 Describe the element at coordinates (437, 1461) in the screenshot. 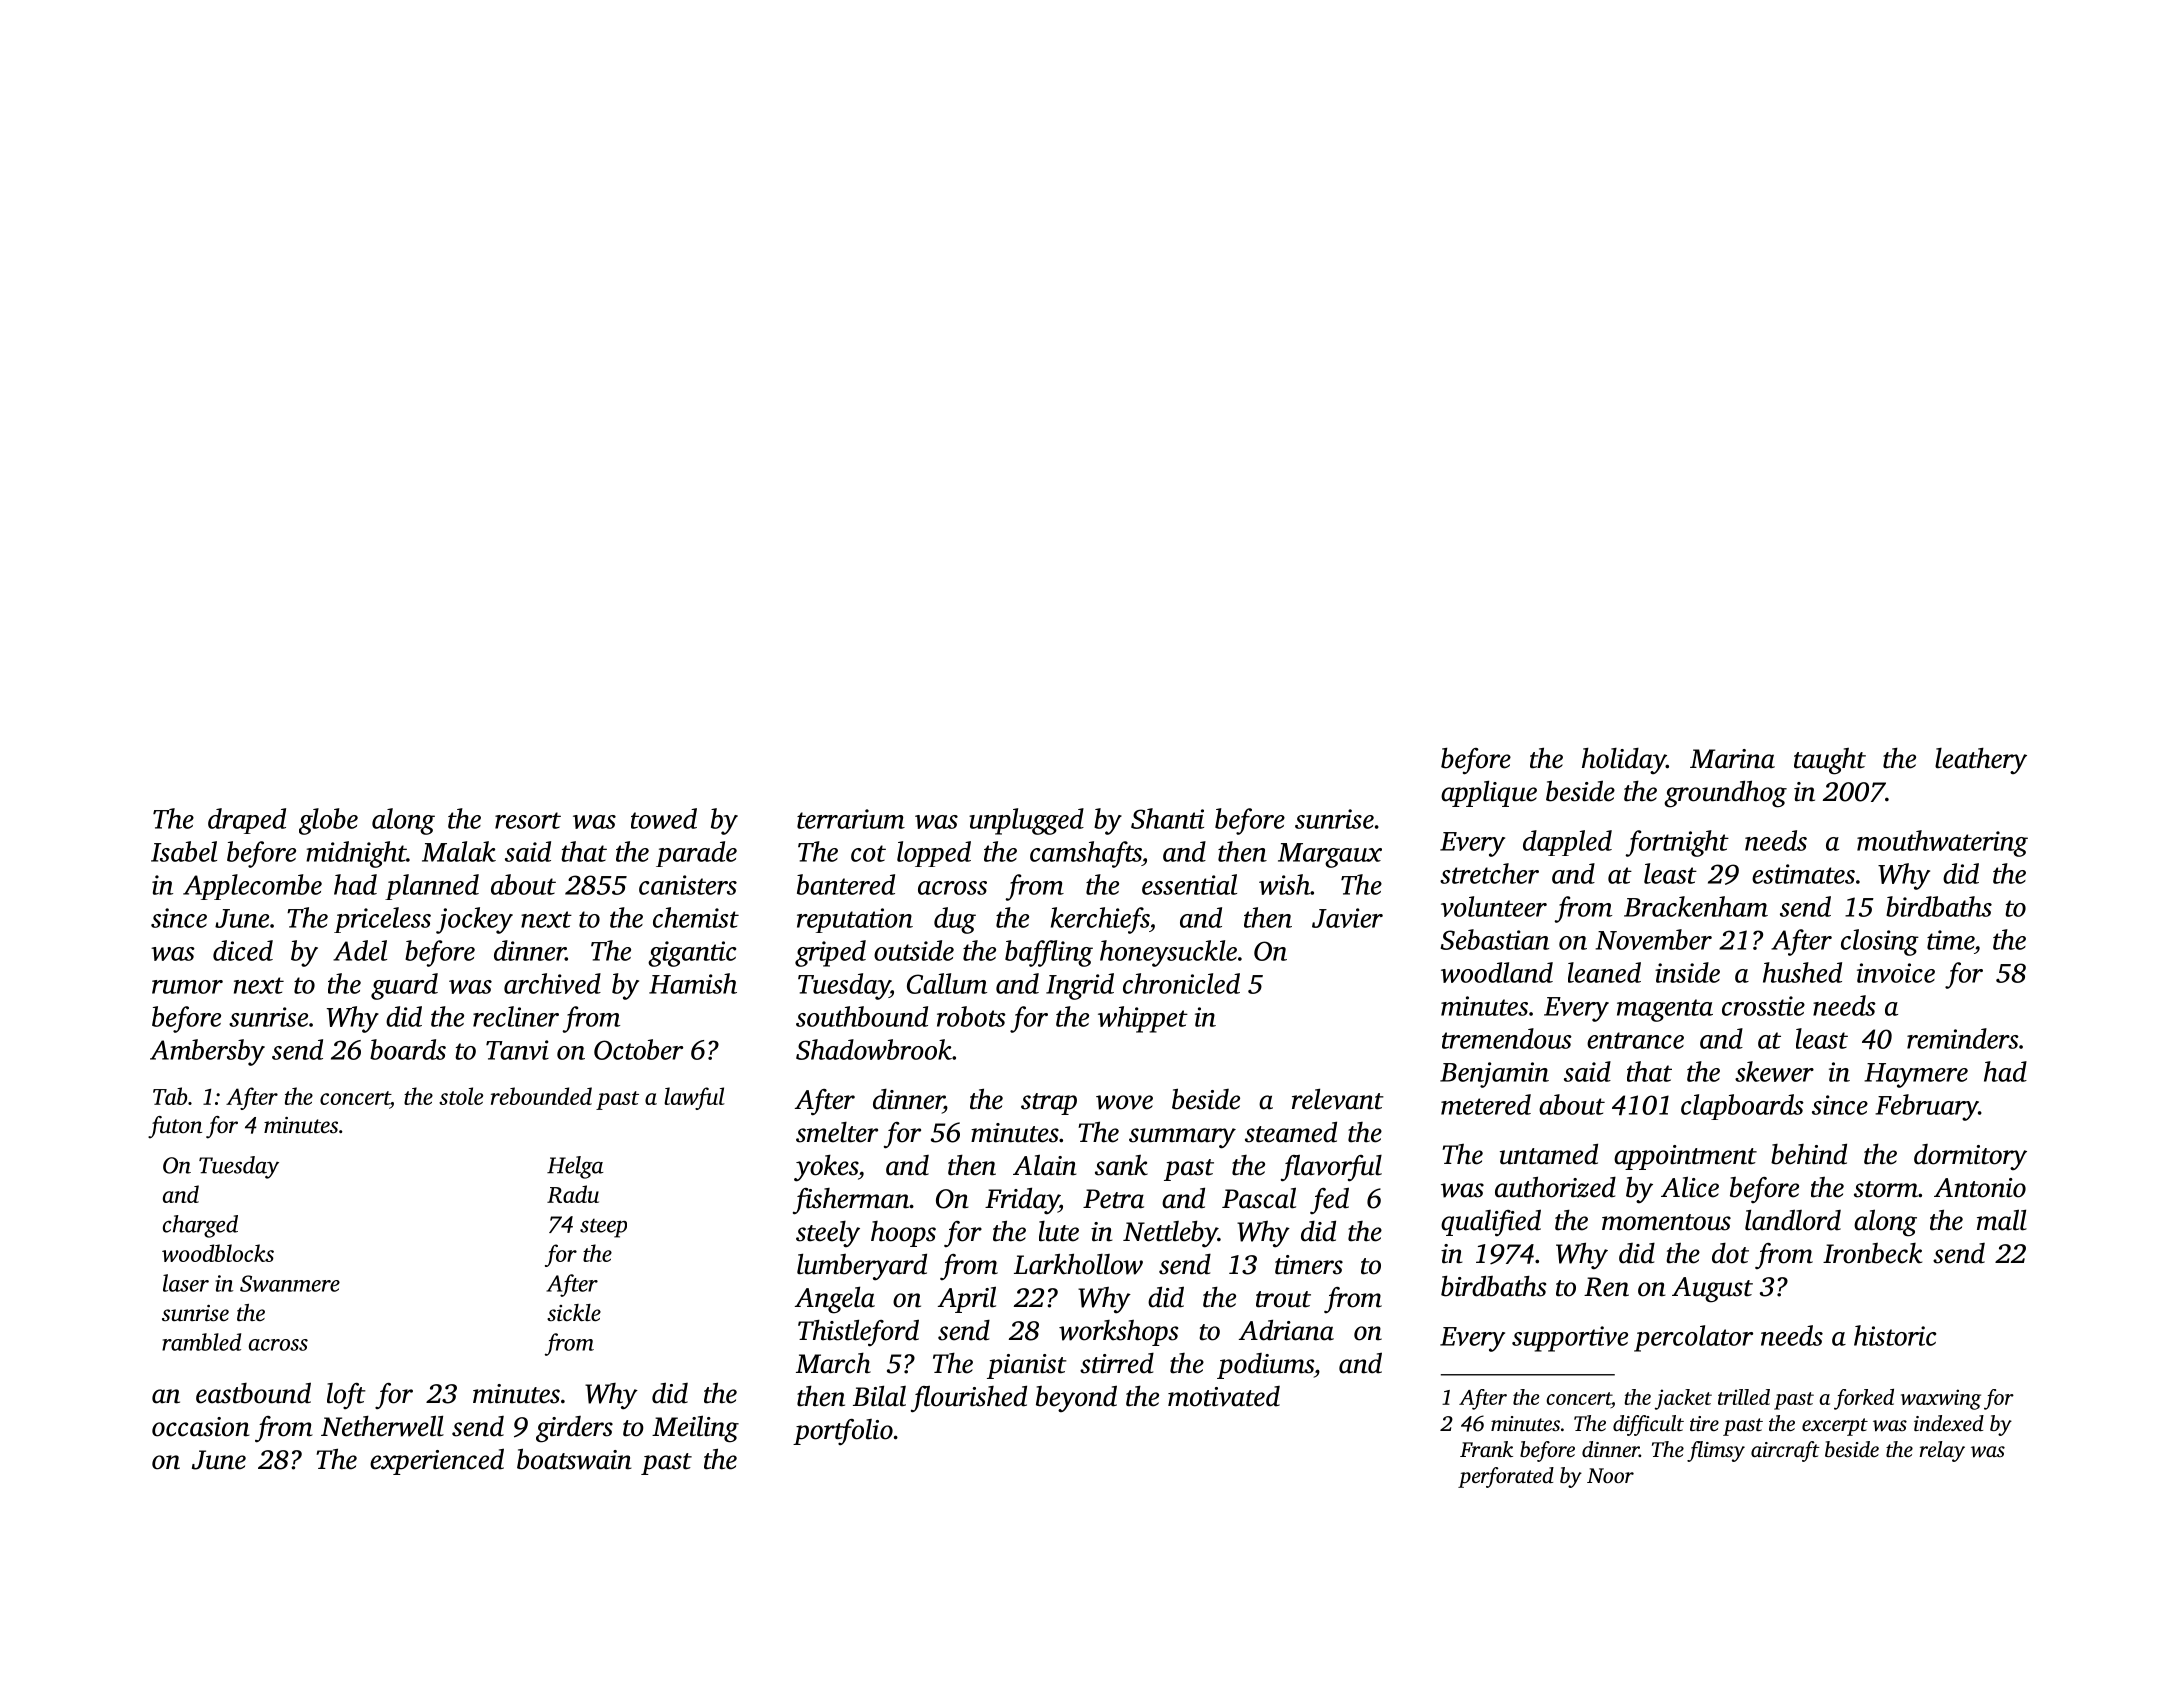

I see `experienced` at that location.
